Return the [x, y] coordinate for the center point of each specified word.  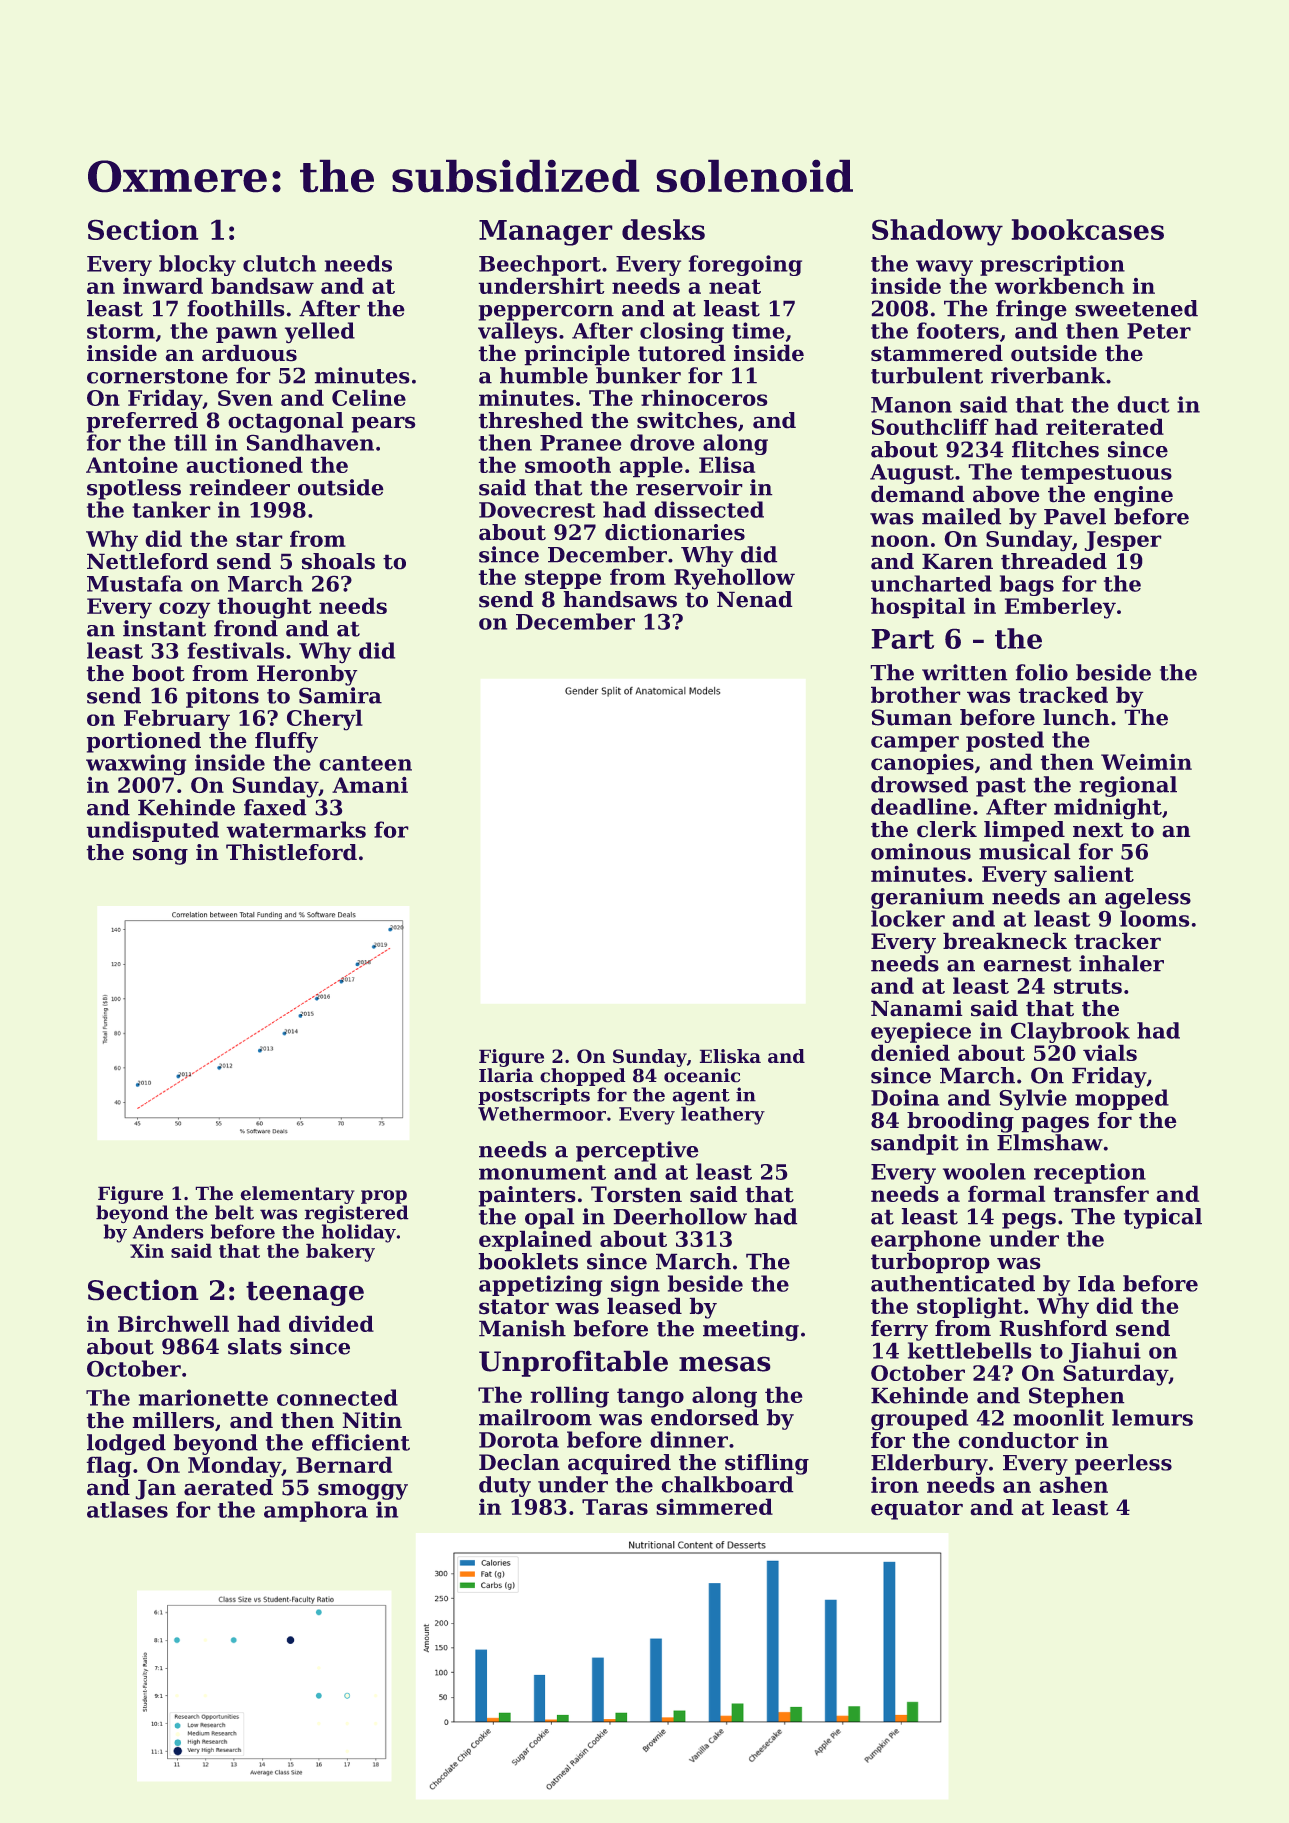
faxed [275, 807]
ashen [1074, 1485]
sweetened [1136, 308]
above [1006, 494]
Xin [147, 1251]
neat [735, 286]
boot [158, 673]
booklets [528, 1261]
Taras [615, 1507]
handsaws [620, 599]
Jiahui [1105, 1352]
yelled [320, 332]
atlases [127, 1509]
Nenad [754, 599]
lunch [1076, 717]
